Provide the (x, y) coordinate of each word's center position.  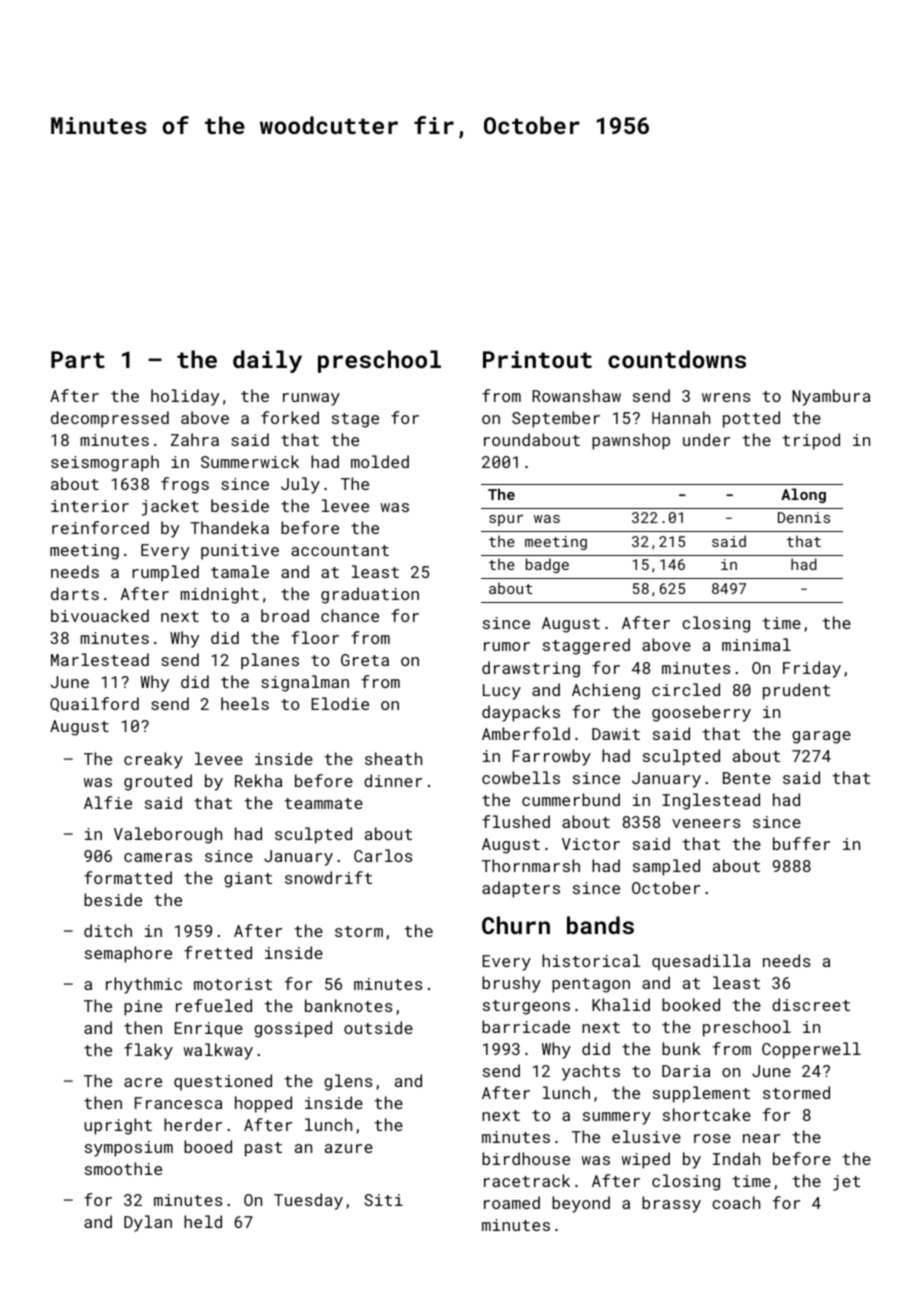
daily (267, 361)
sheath (393, 758)
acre (143, 1082)
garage (821, 737)
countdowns (677, 359)
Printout (537, 359)
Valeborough (168, 835)
